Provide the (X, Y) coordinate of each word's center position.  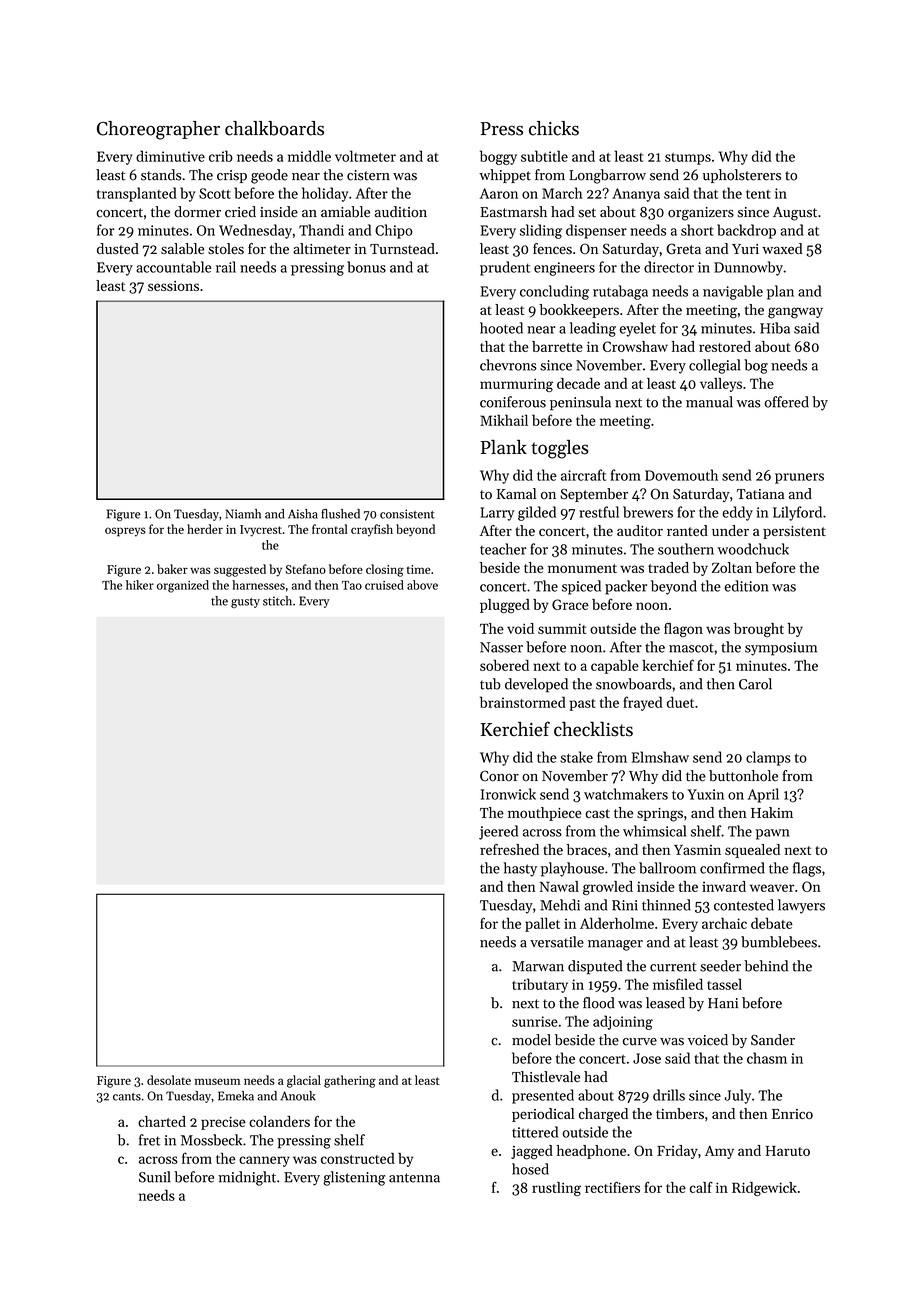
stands (161, 175)
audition (401, 212)
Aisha (303, 514)
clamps (768, 758)
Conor (499, 776)
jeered (498, 832)
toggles (560, 449)
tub (490, 684)
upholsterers (742, 176)
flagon (683, 630)
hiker (140, 585)
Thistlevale (546, 1077)
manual (709, 402)
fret (149, 1140)
